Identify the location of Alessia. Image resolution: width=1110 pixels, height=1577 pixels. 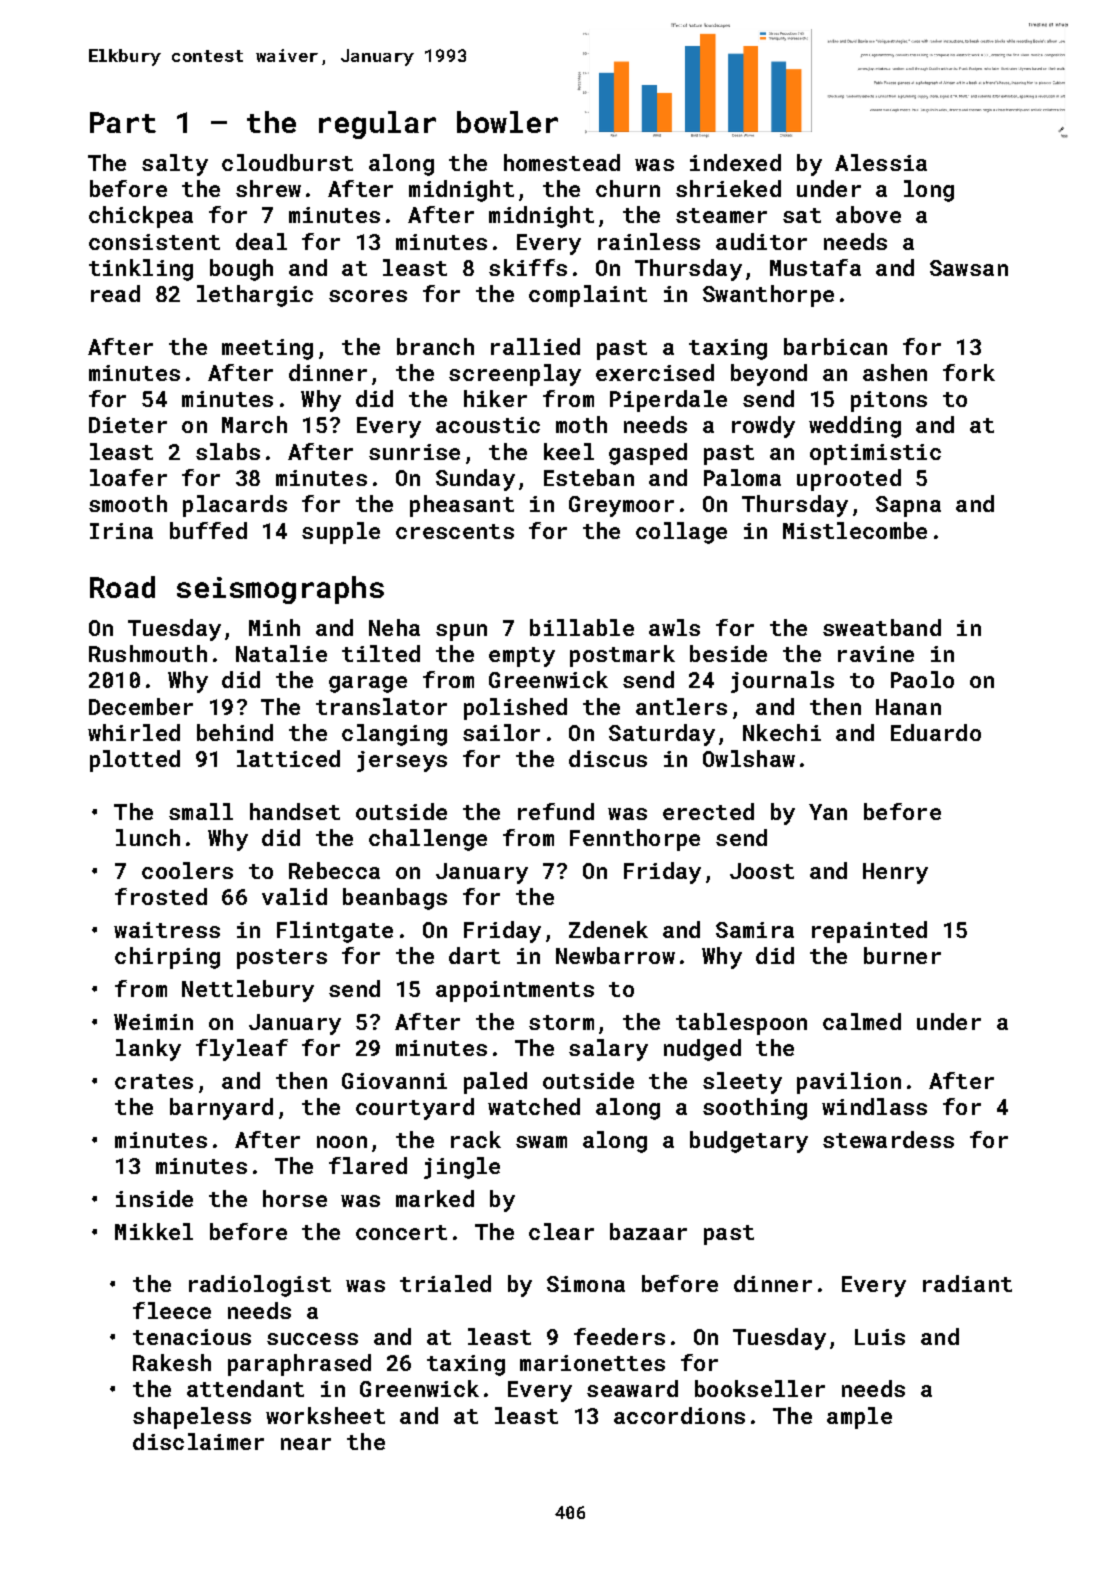
(881, 162).
